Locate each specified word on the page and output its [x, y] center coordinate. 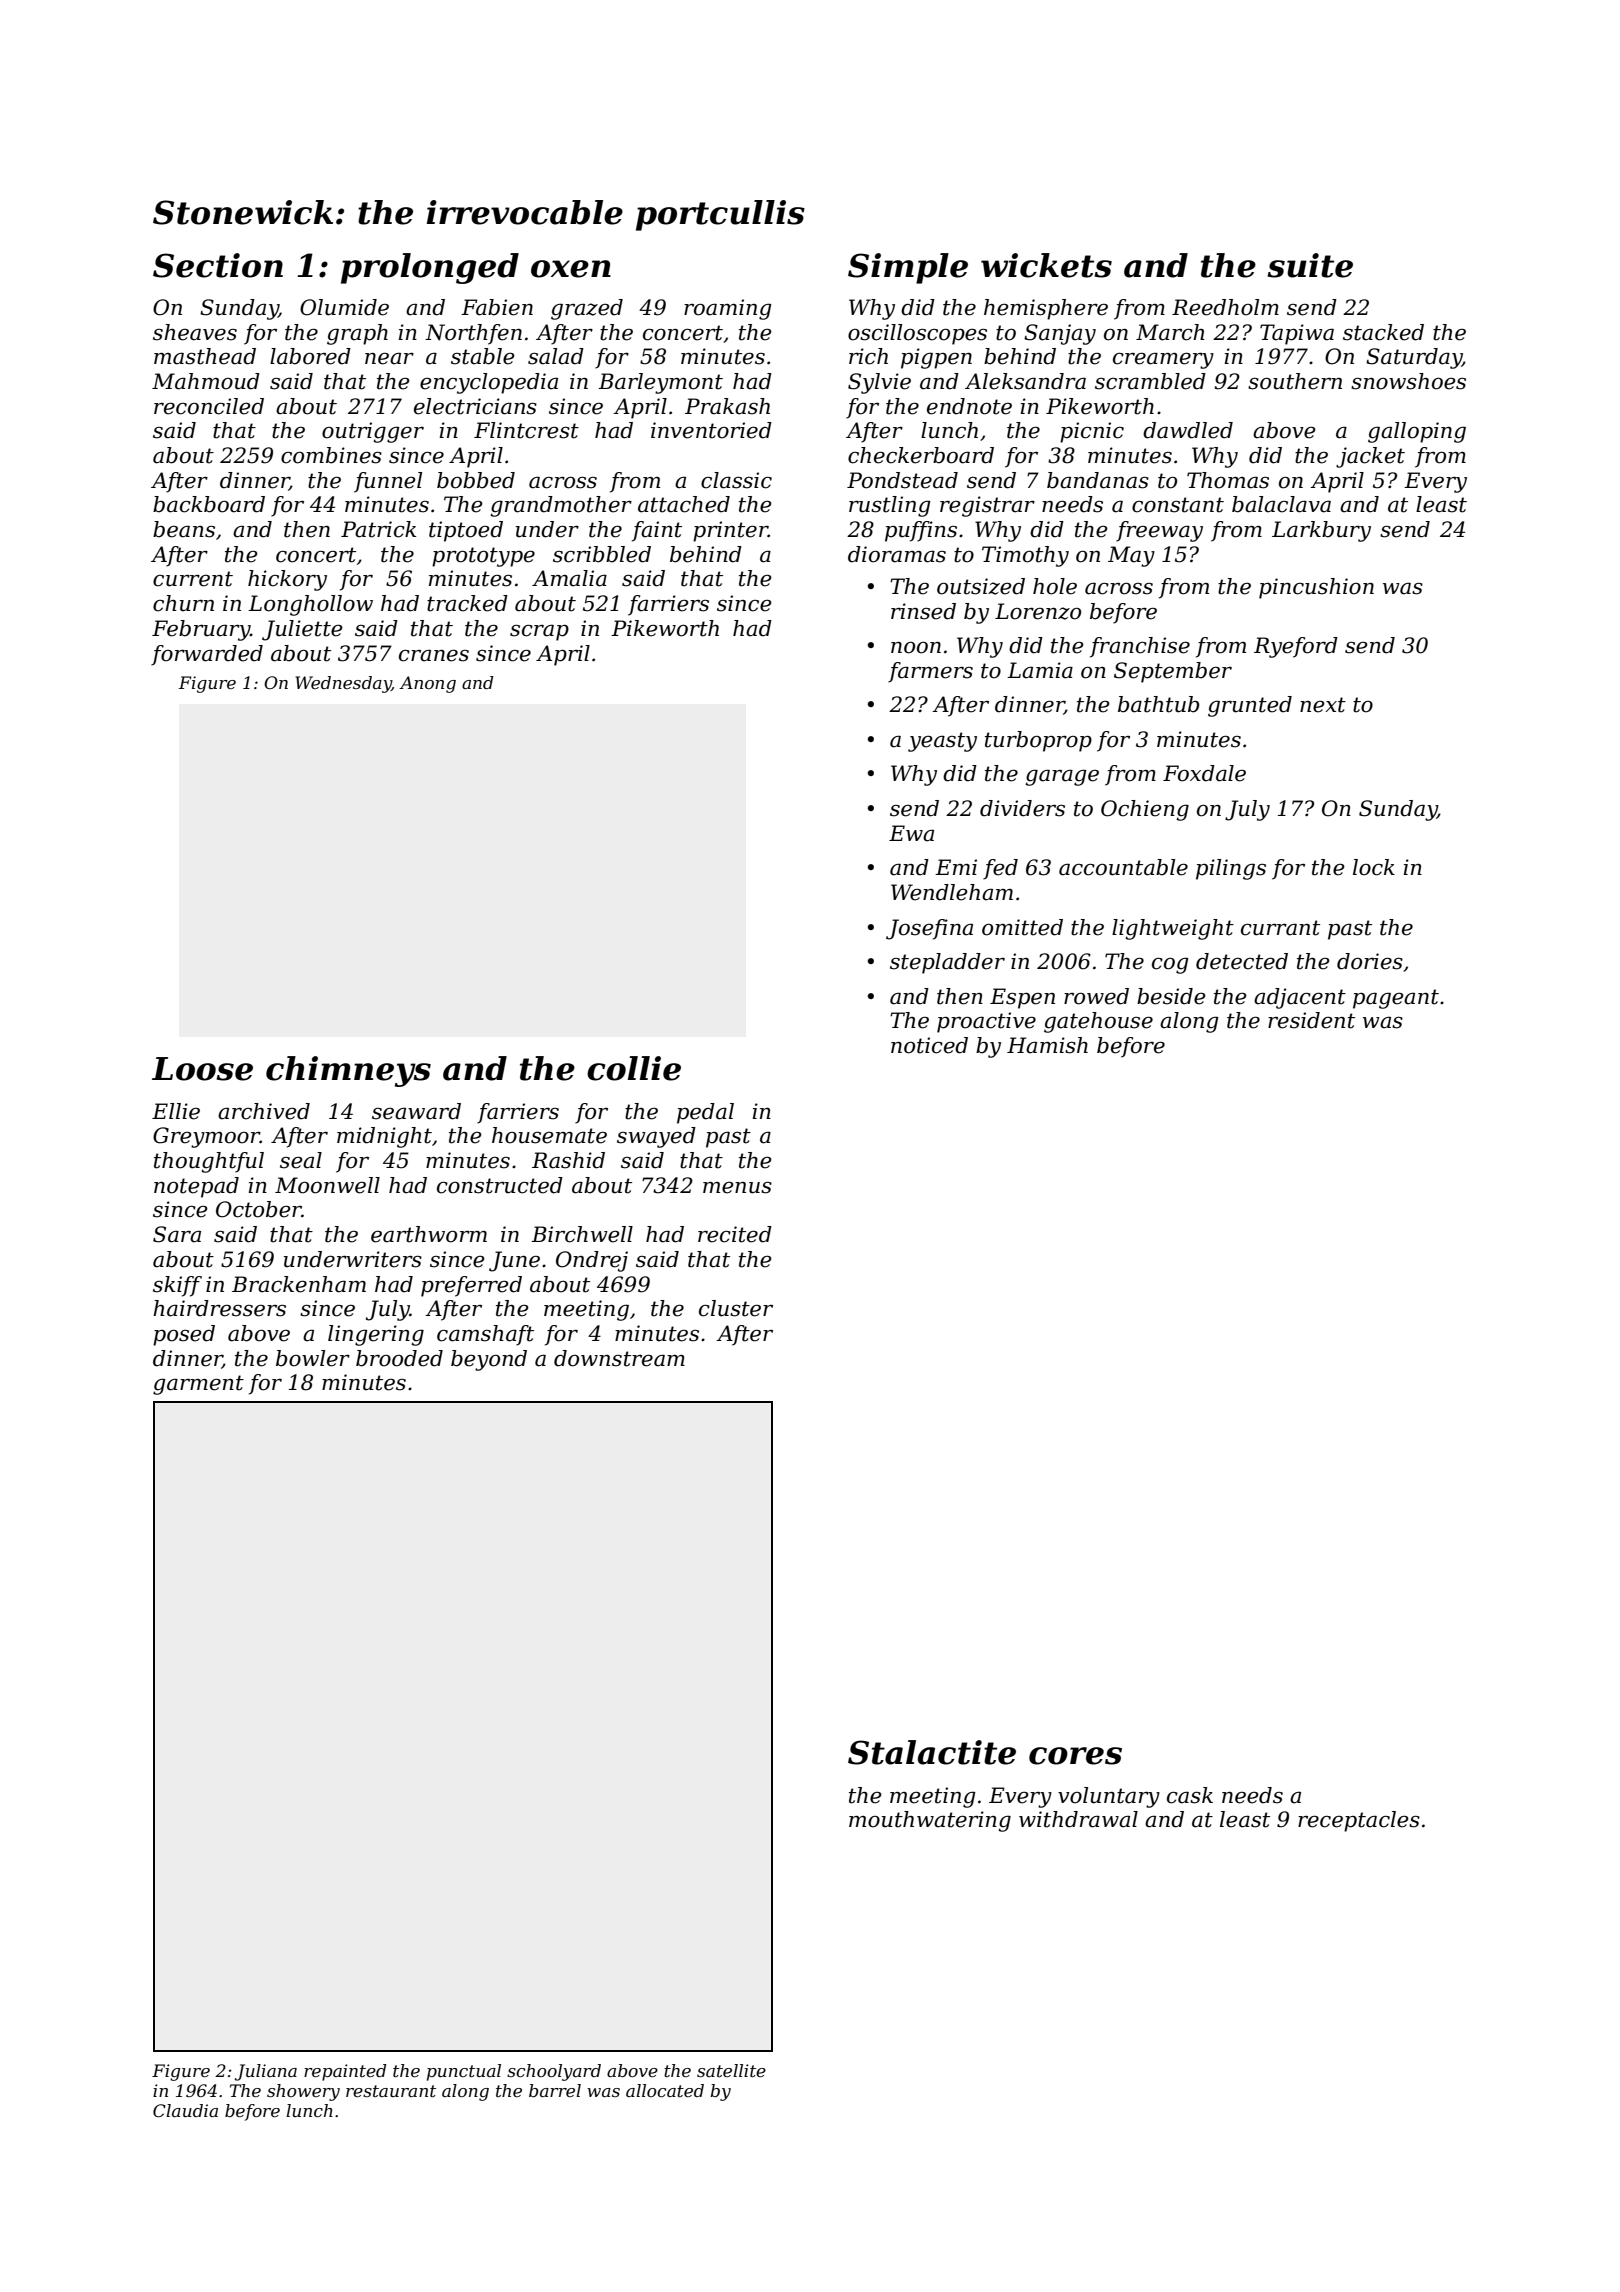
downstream [619, 1358]
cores [1075, 1756]
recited [735, 1234]
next [1323, 705]
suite [1310, 265]
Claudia [185, 2110]
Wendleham [952, 892]
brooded [399, 1358]
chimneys [348, 1071]
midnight [384, 1137]
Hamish [1047, 1045]
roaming [728, 309]
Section [218, 265]
